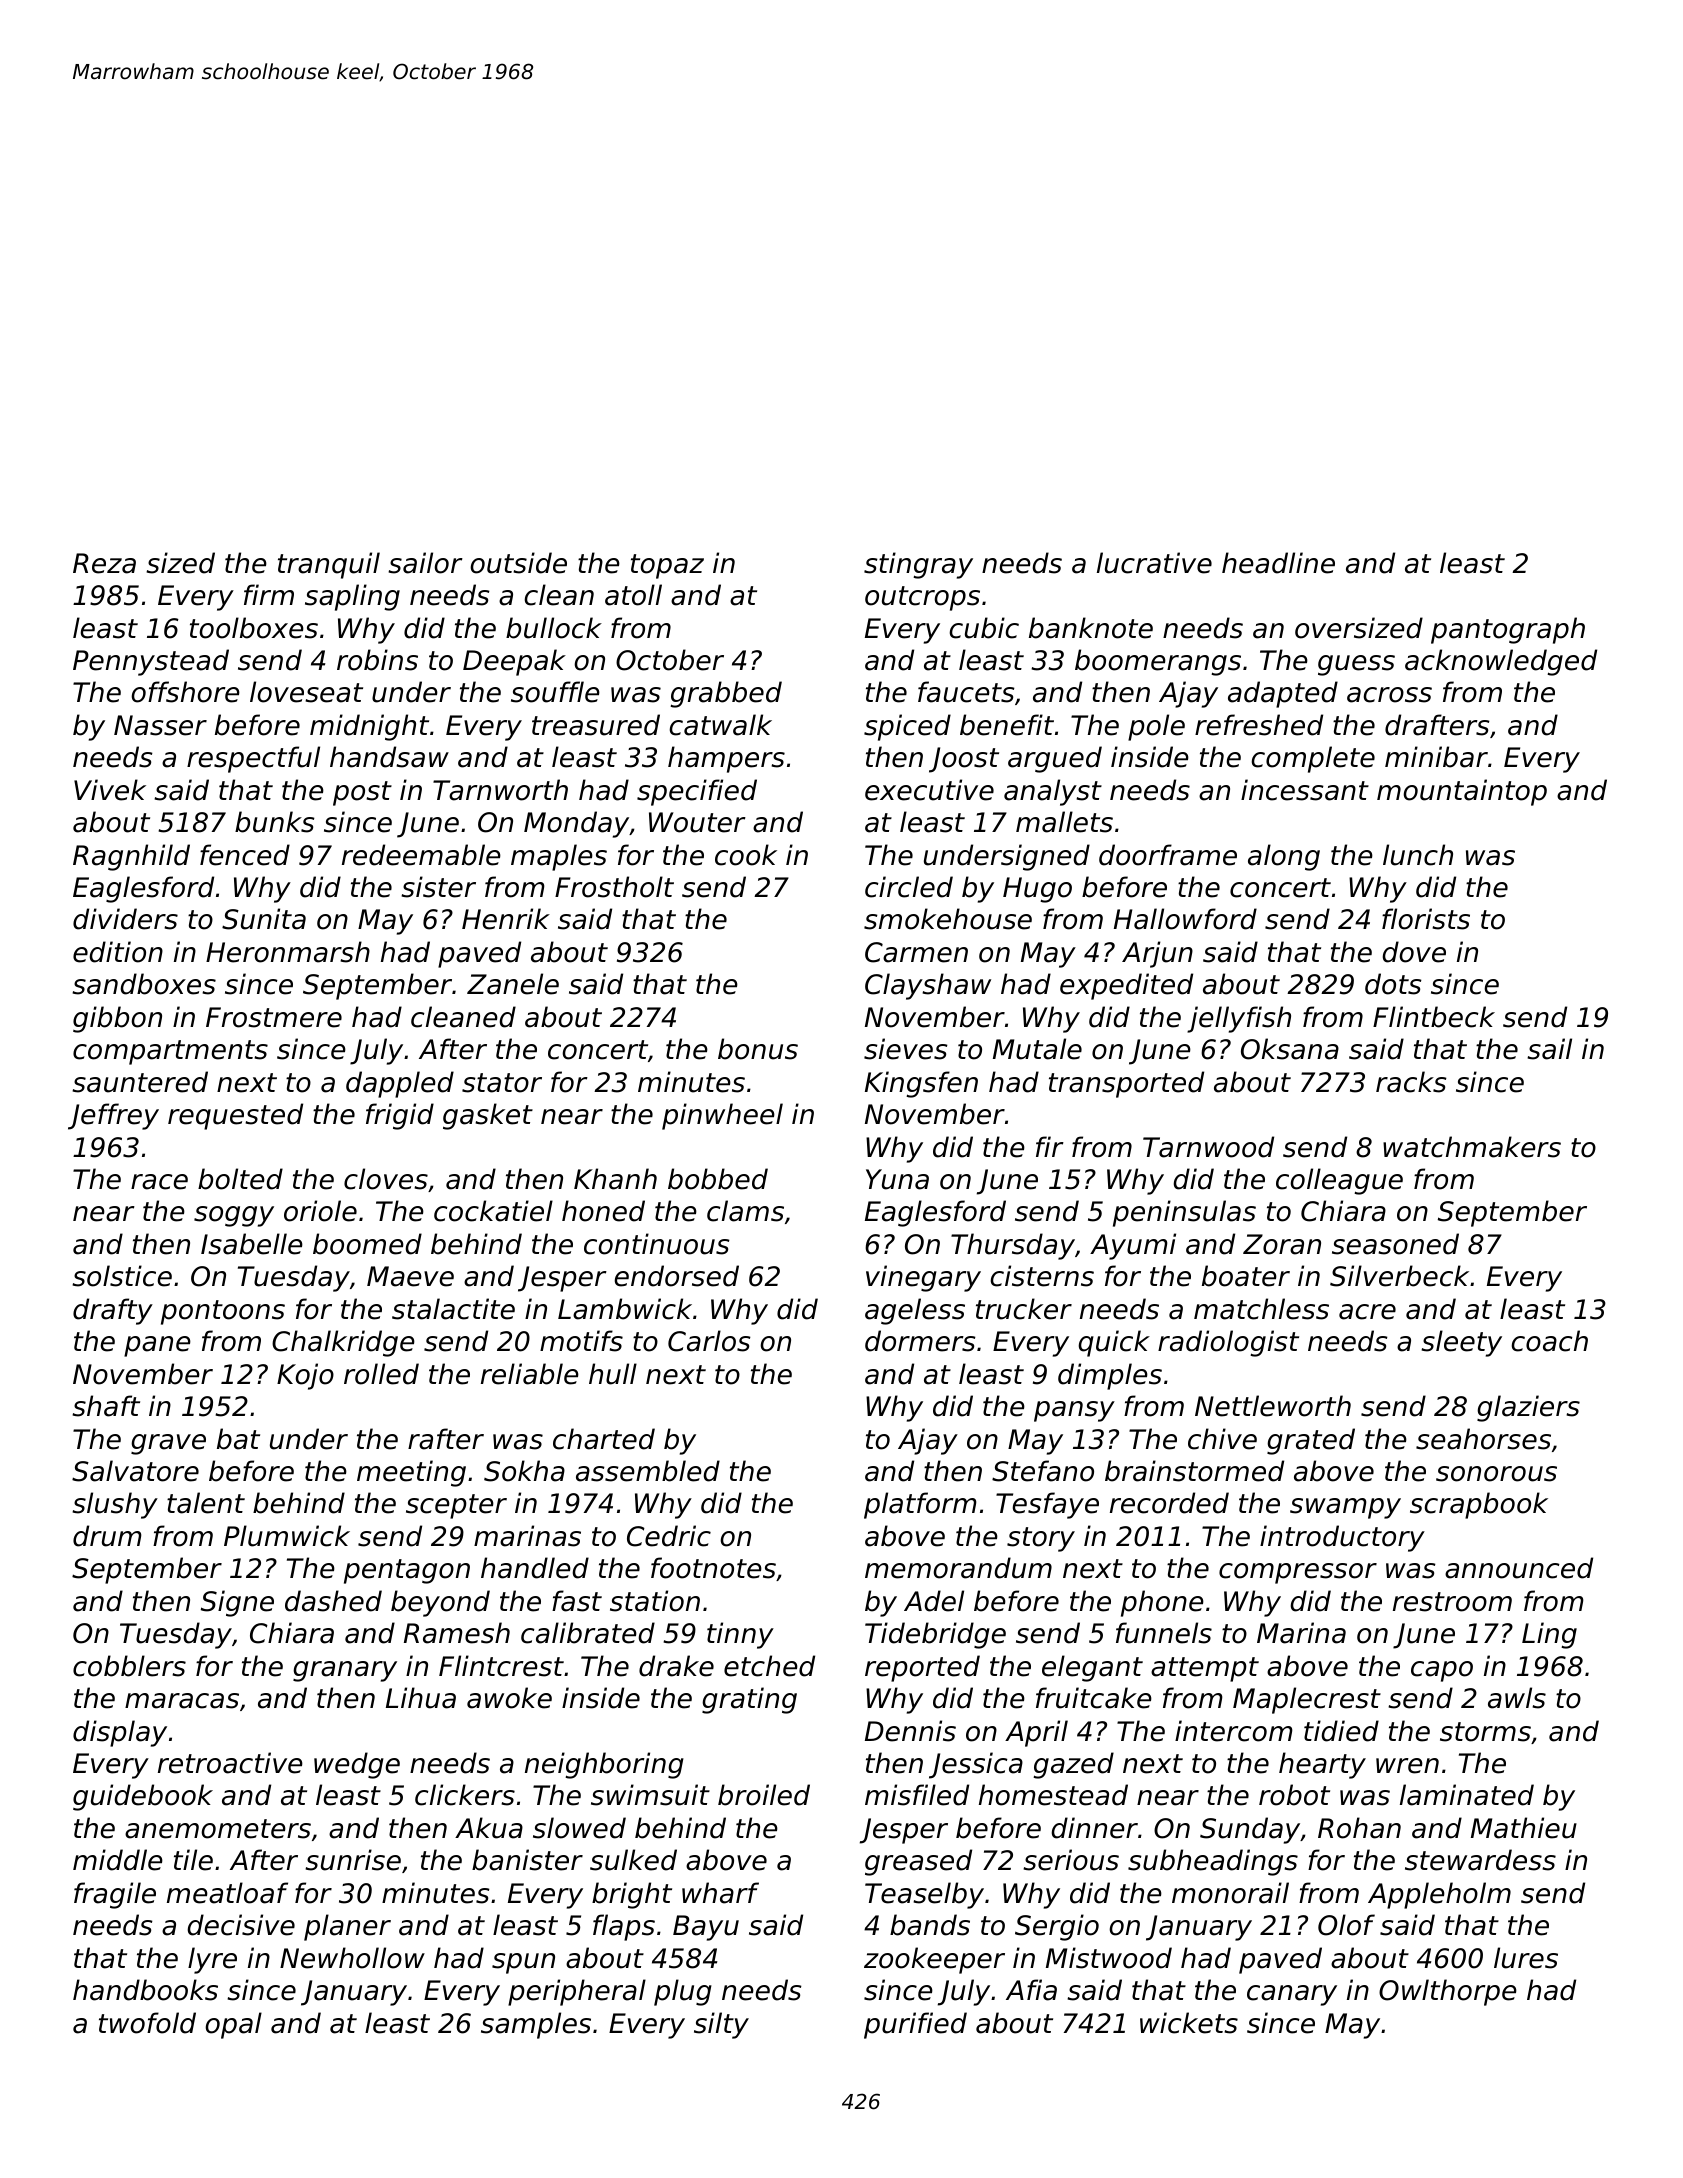 The image size is (1683, 2178). I want to click on lures, so click(1526, 1958).
